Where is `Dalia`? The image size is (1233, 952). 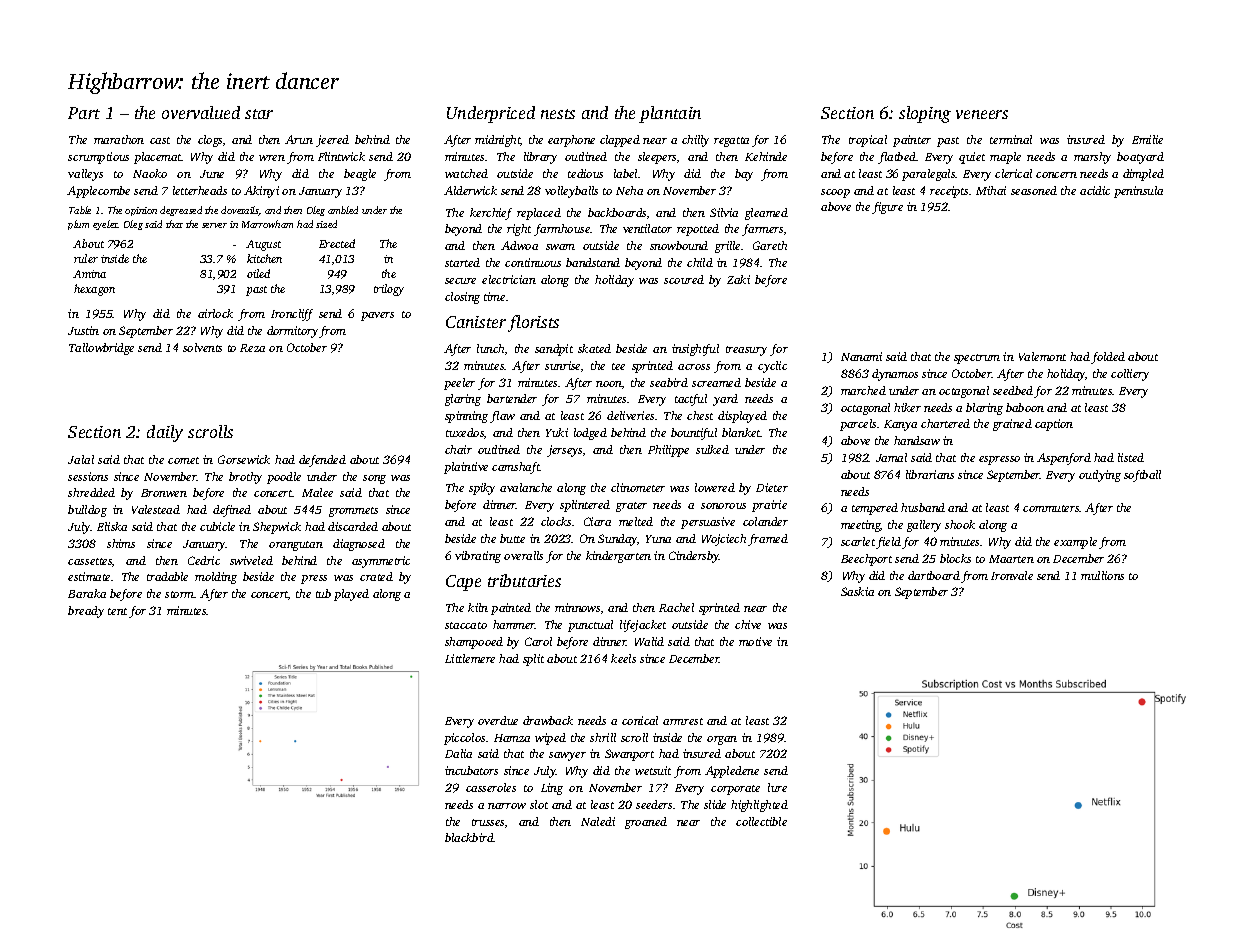 Dalia is located at coordinates (458, 753).
